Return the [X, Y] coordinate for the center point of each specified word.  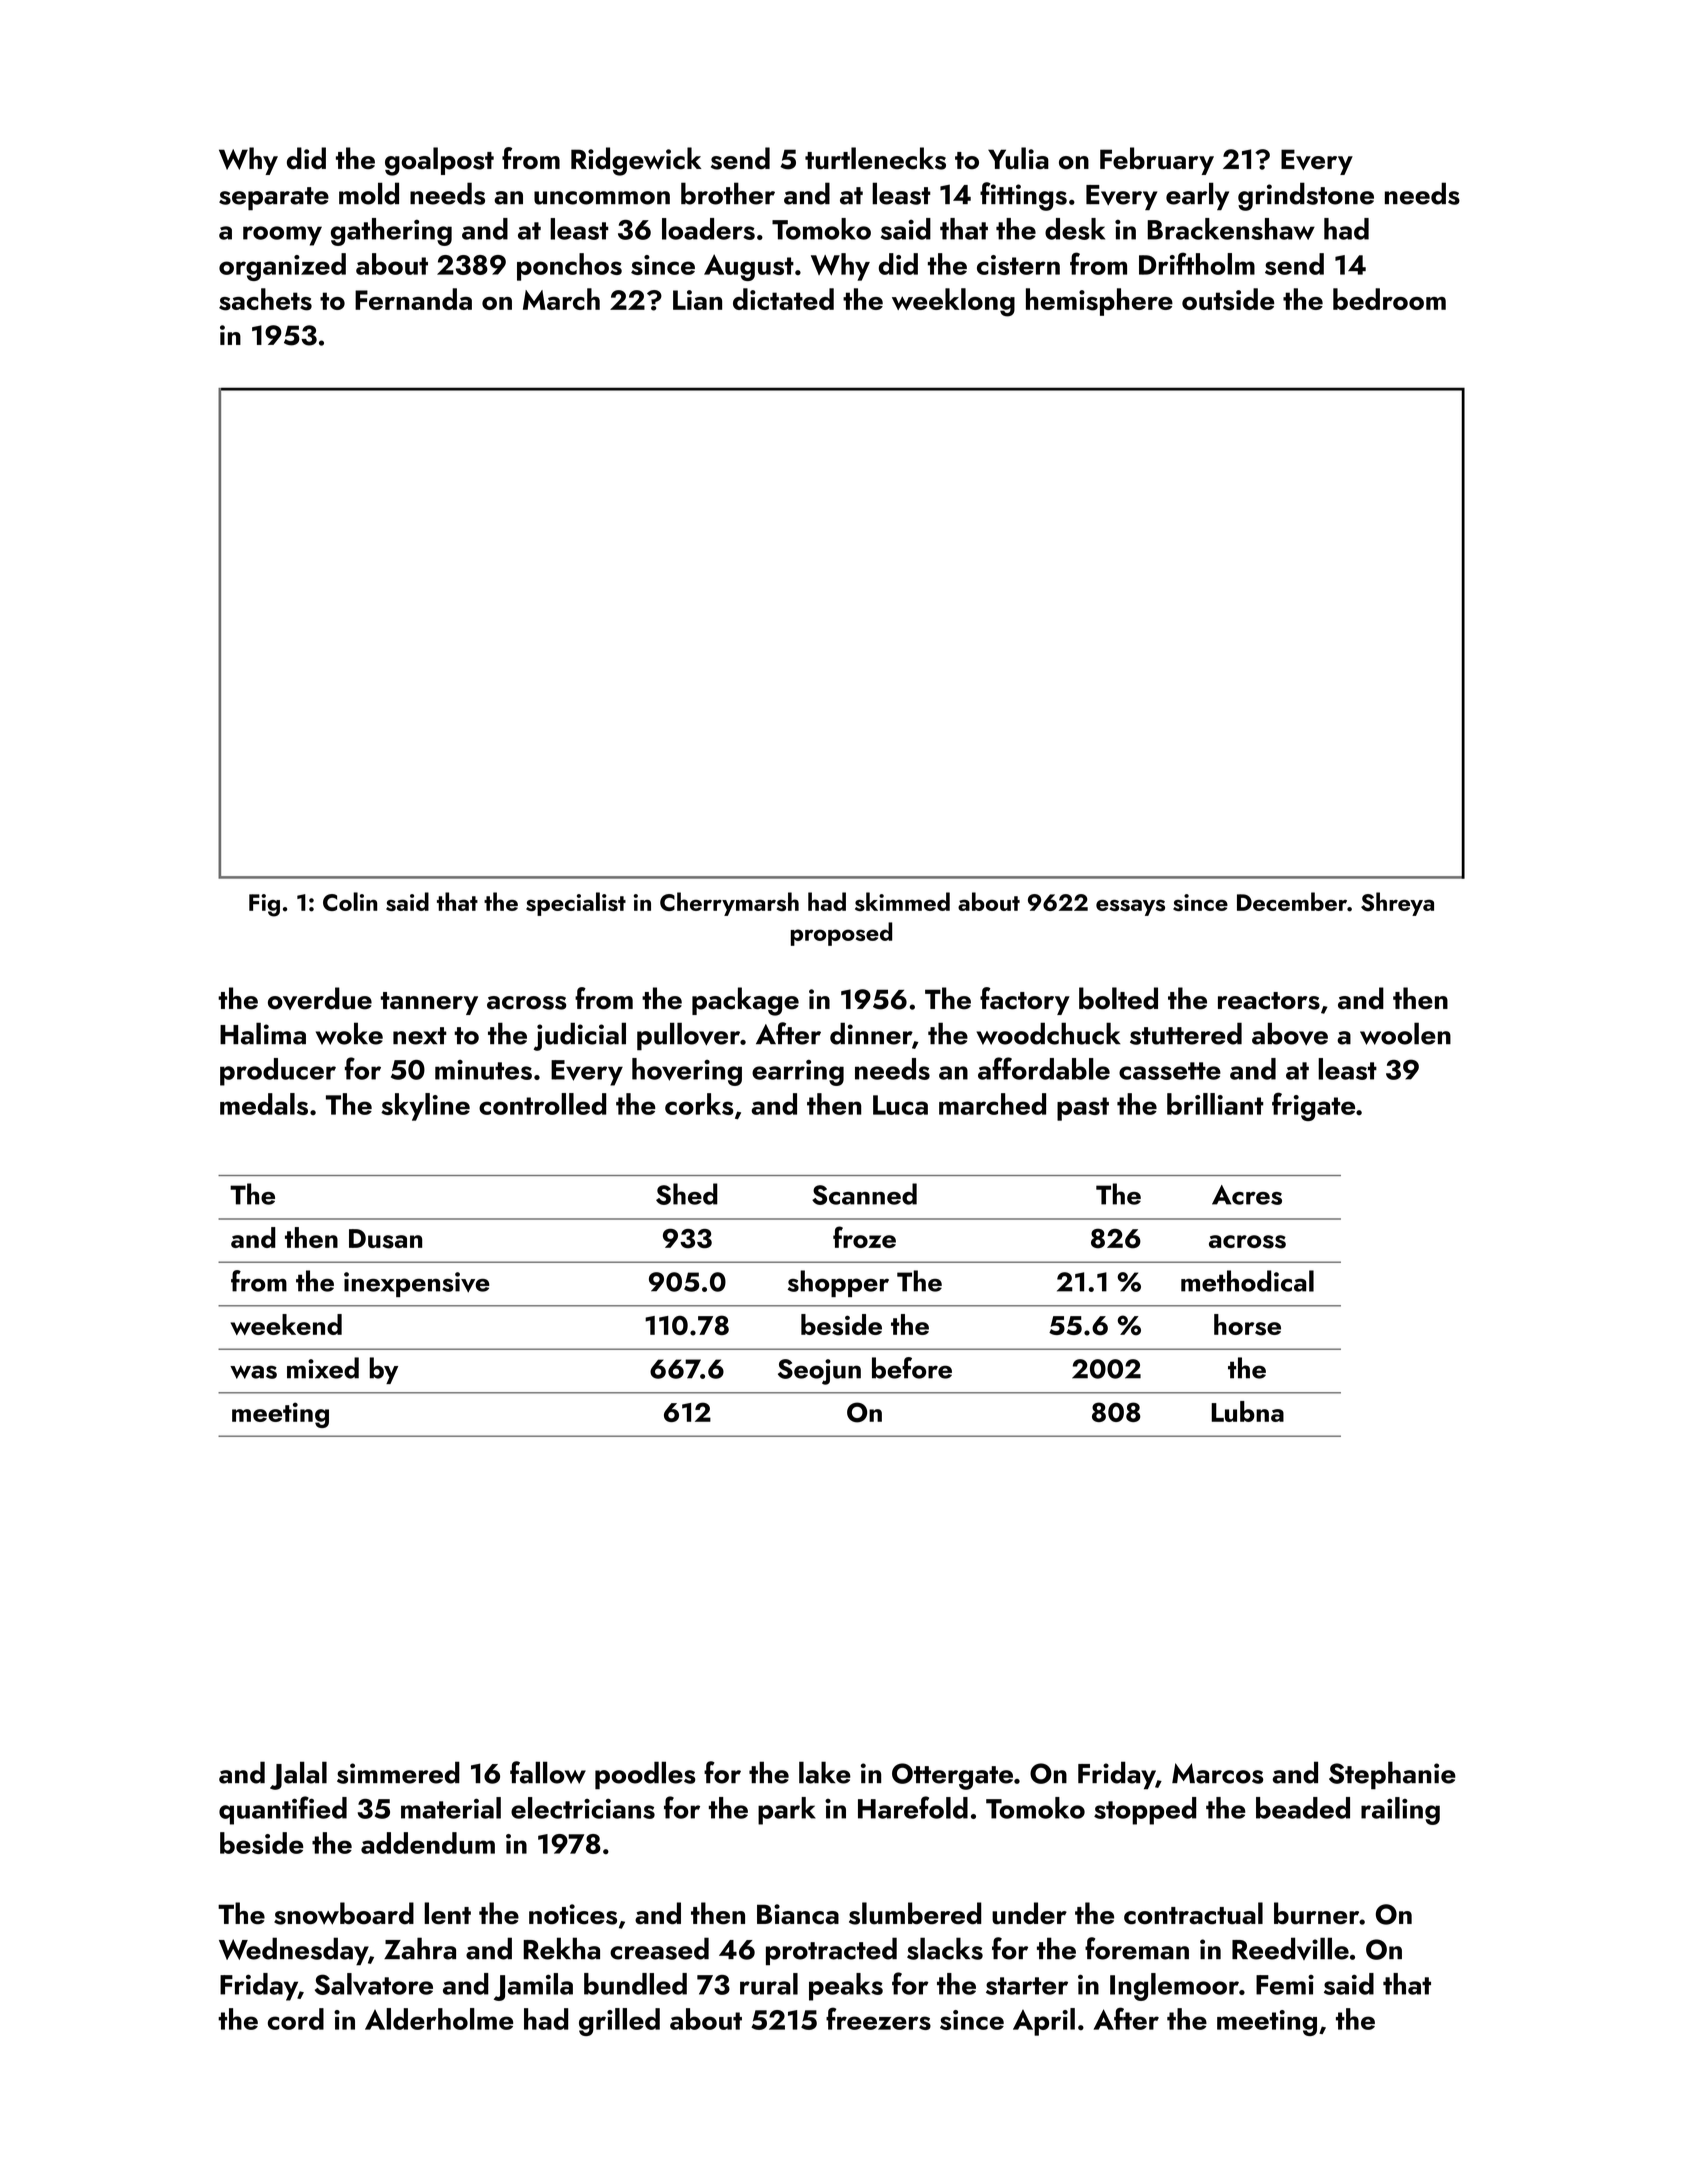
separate [274, 199]
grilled [619, 2022]
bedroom [1389, 299]
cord [296, 2019]
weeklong [953, 302]
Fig [264, 905]
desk [1075, 229]
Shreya [1397, 904]
